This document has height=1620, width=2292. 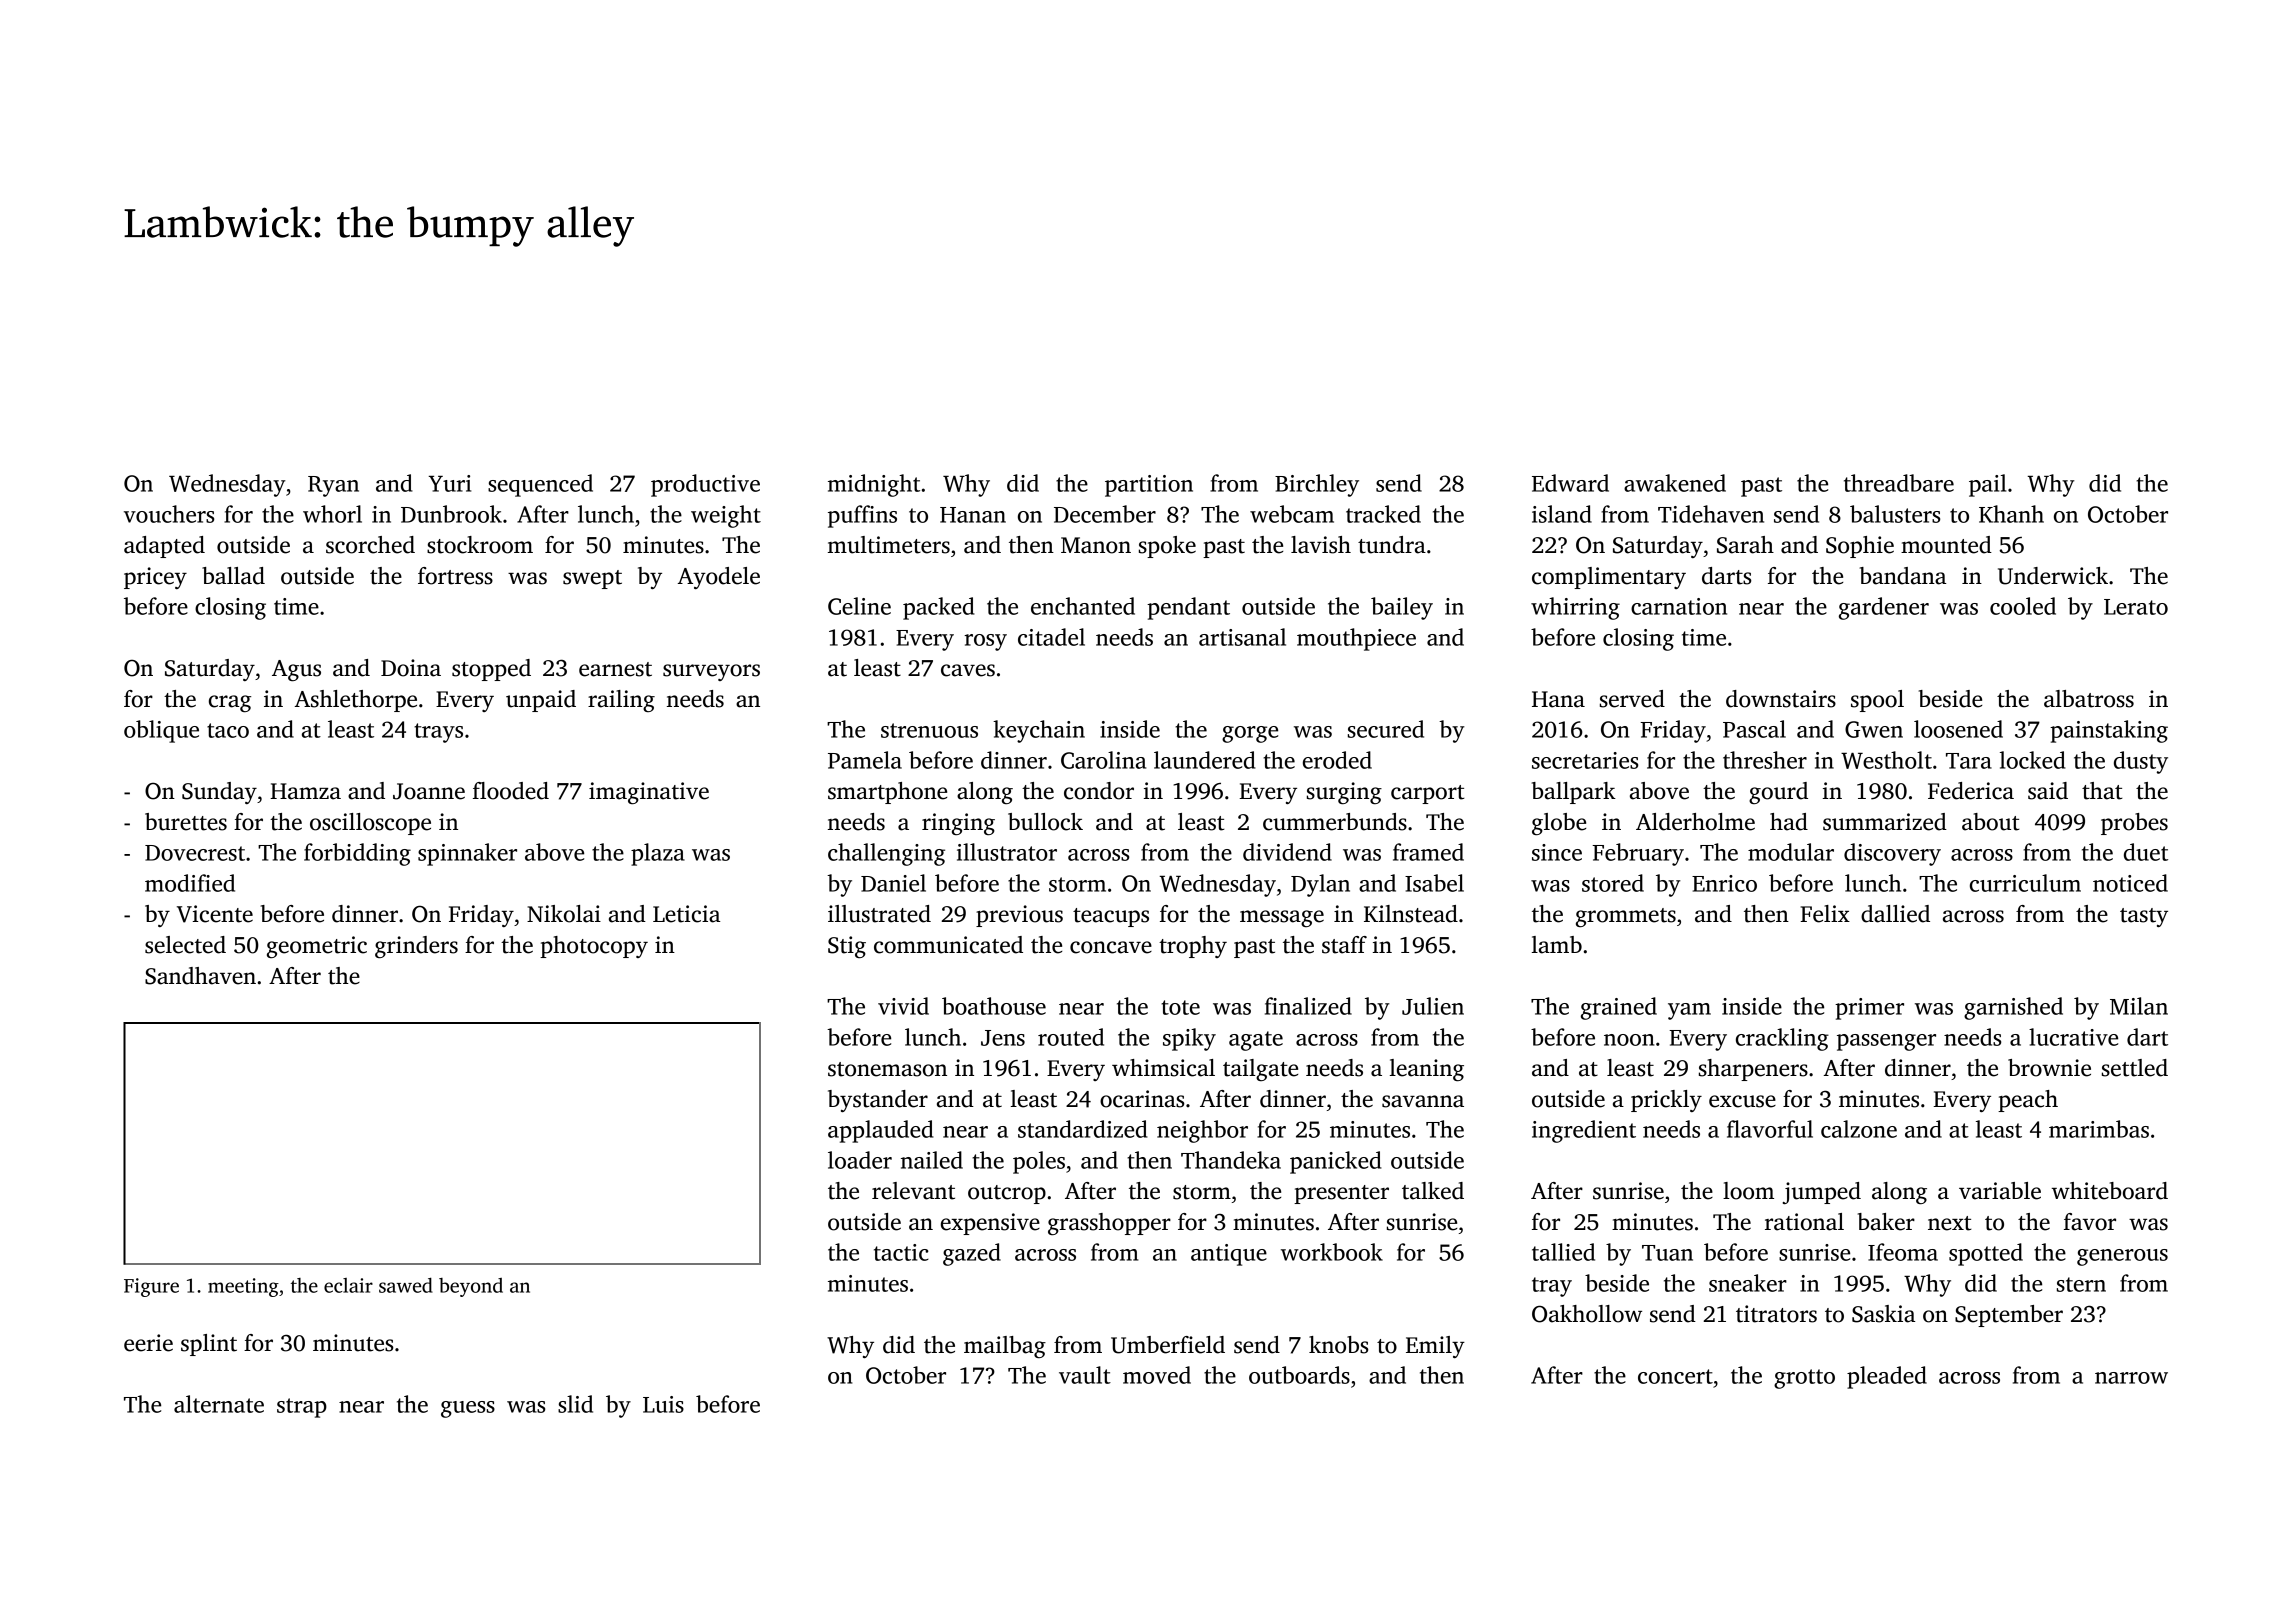 I want to click on loader, so click(x=860, y=1160).
